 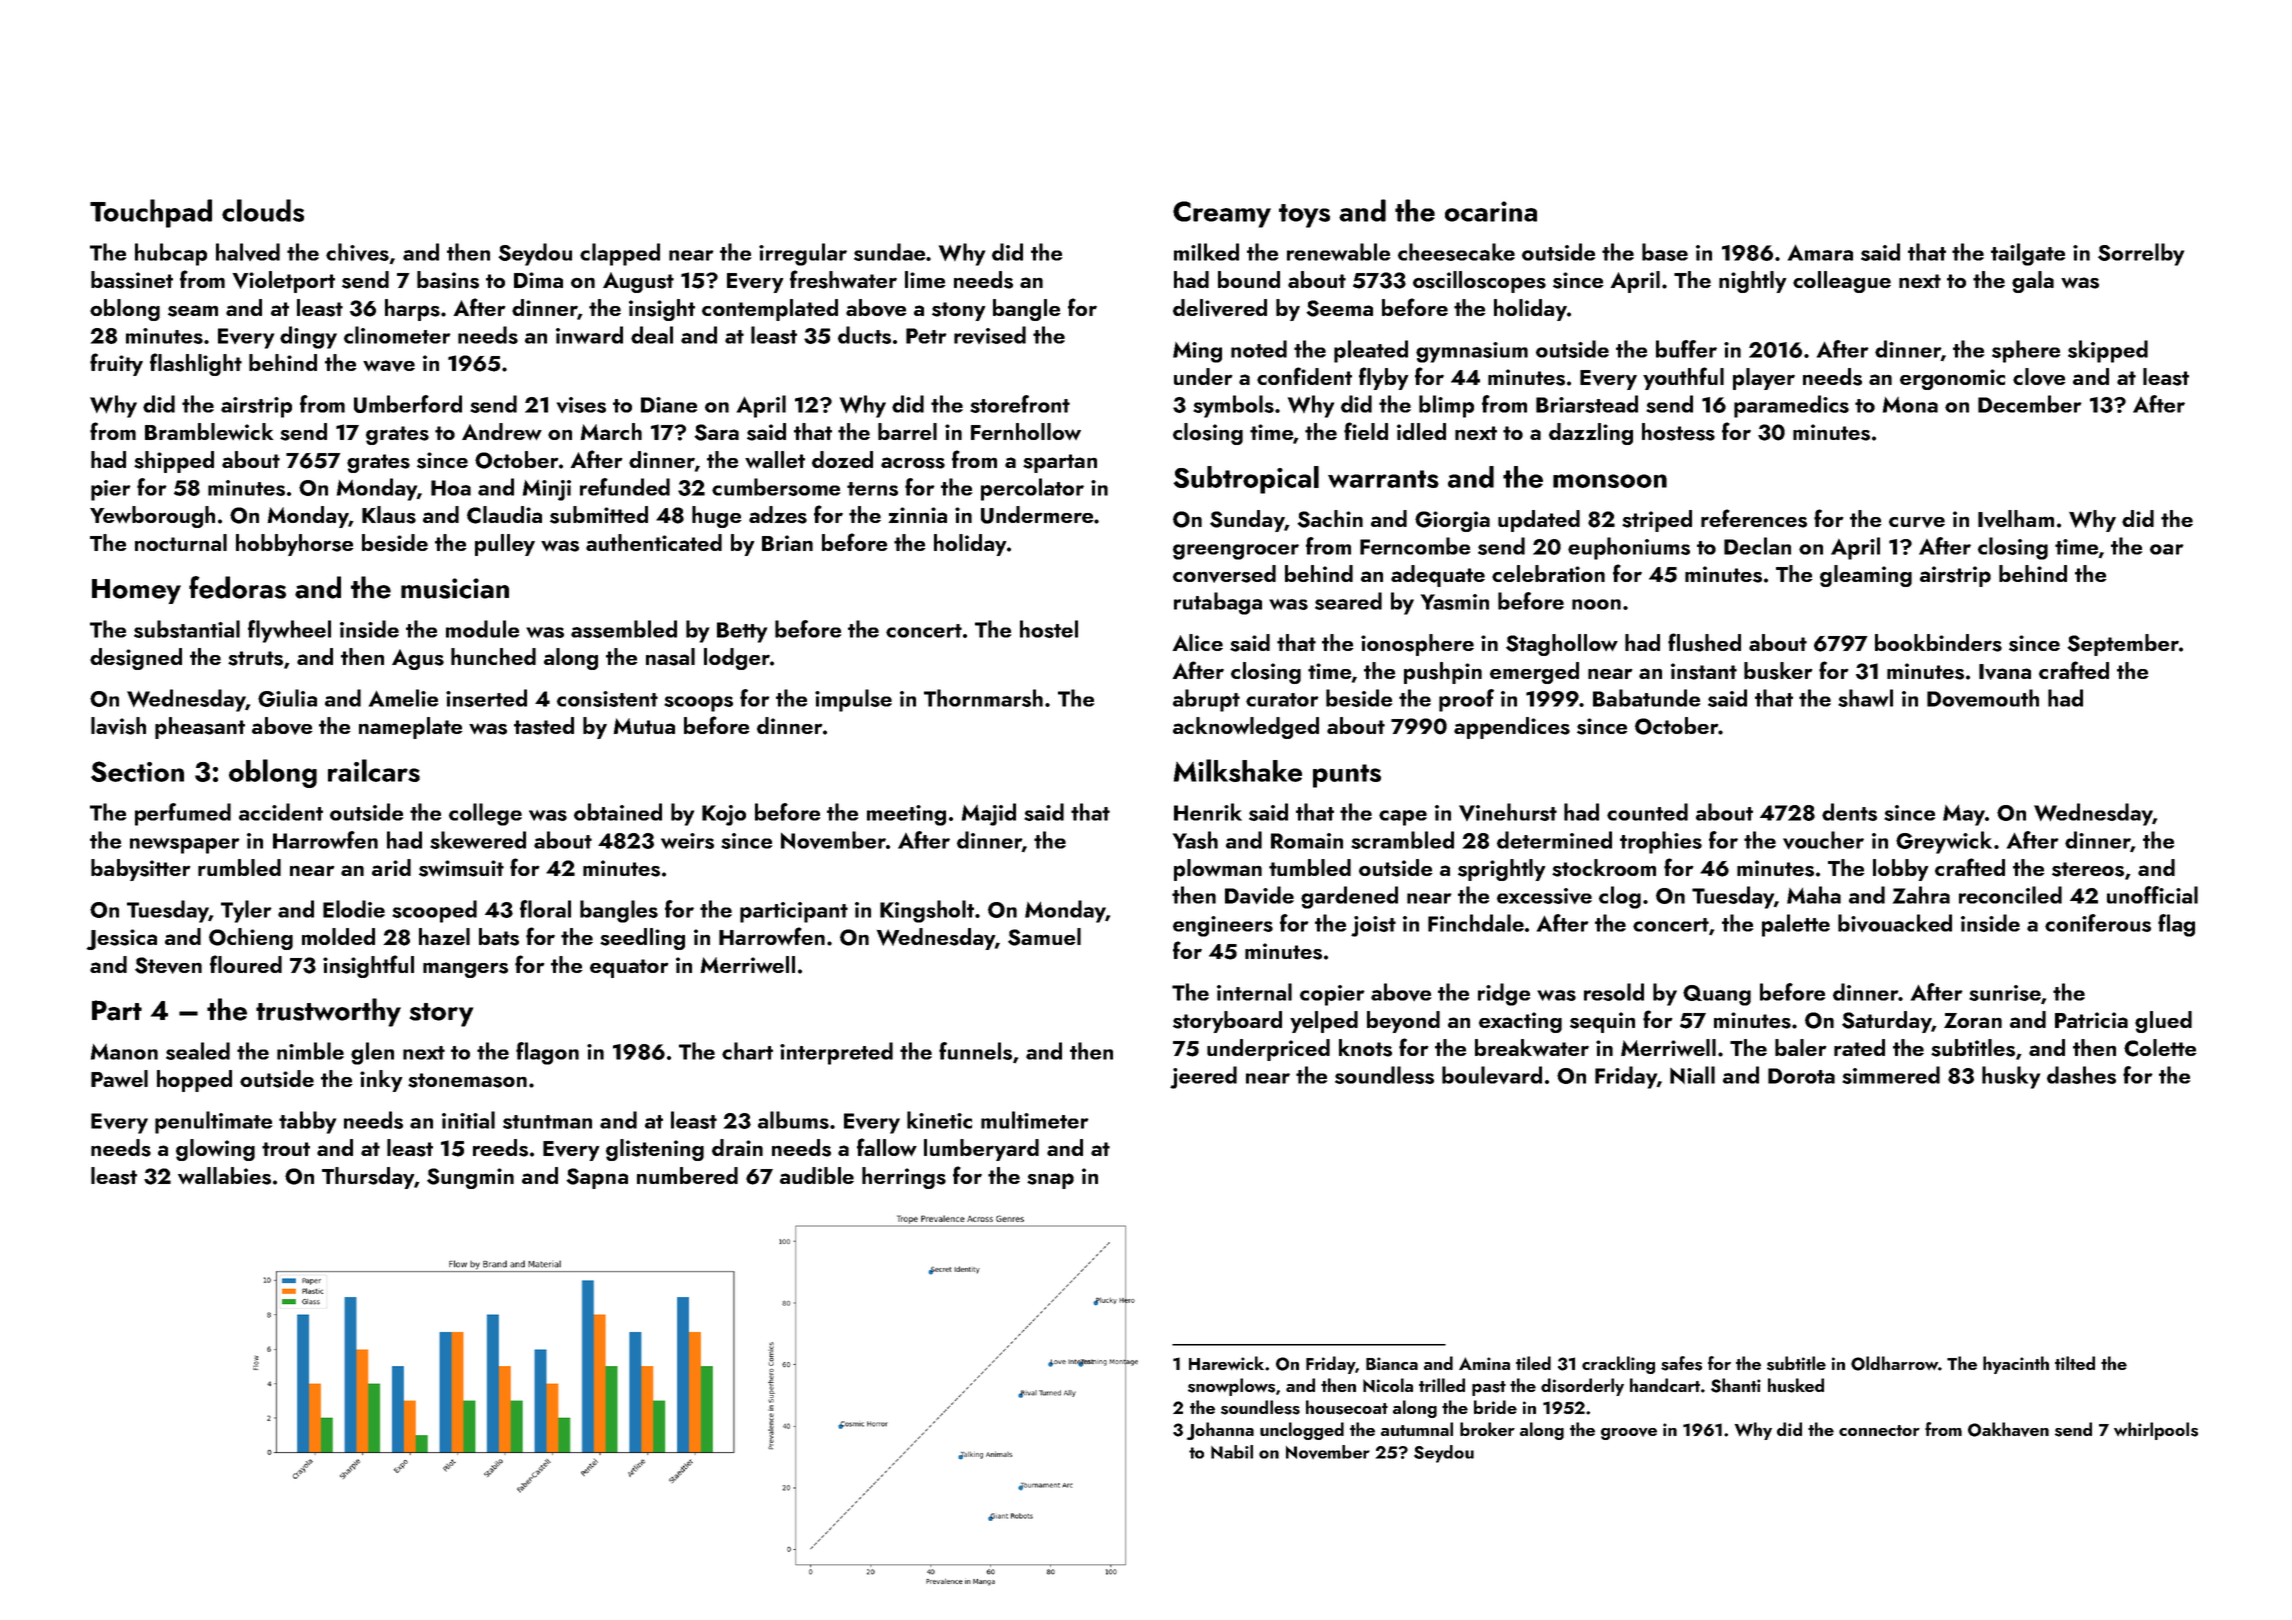 What do you see at coordinates (1020, 404) in the screenshot?
I see `storefront` at bounding box center [1020, 404].
